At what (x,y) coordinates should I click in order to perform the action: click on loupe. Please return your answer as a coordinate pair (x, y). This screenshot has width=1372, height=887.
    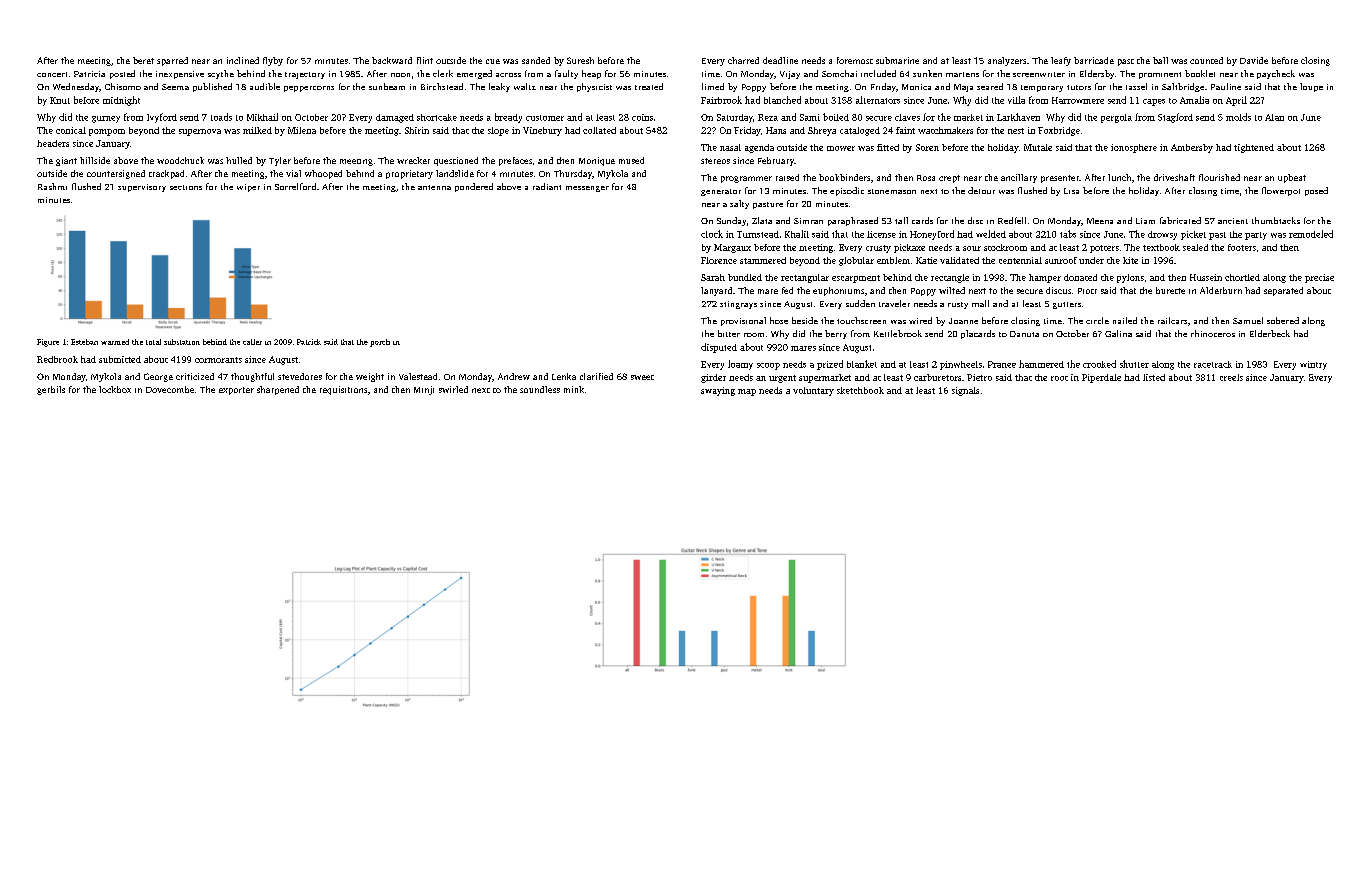
    Looking at the image, I should click on (1311, 87).
